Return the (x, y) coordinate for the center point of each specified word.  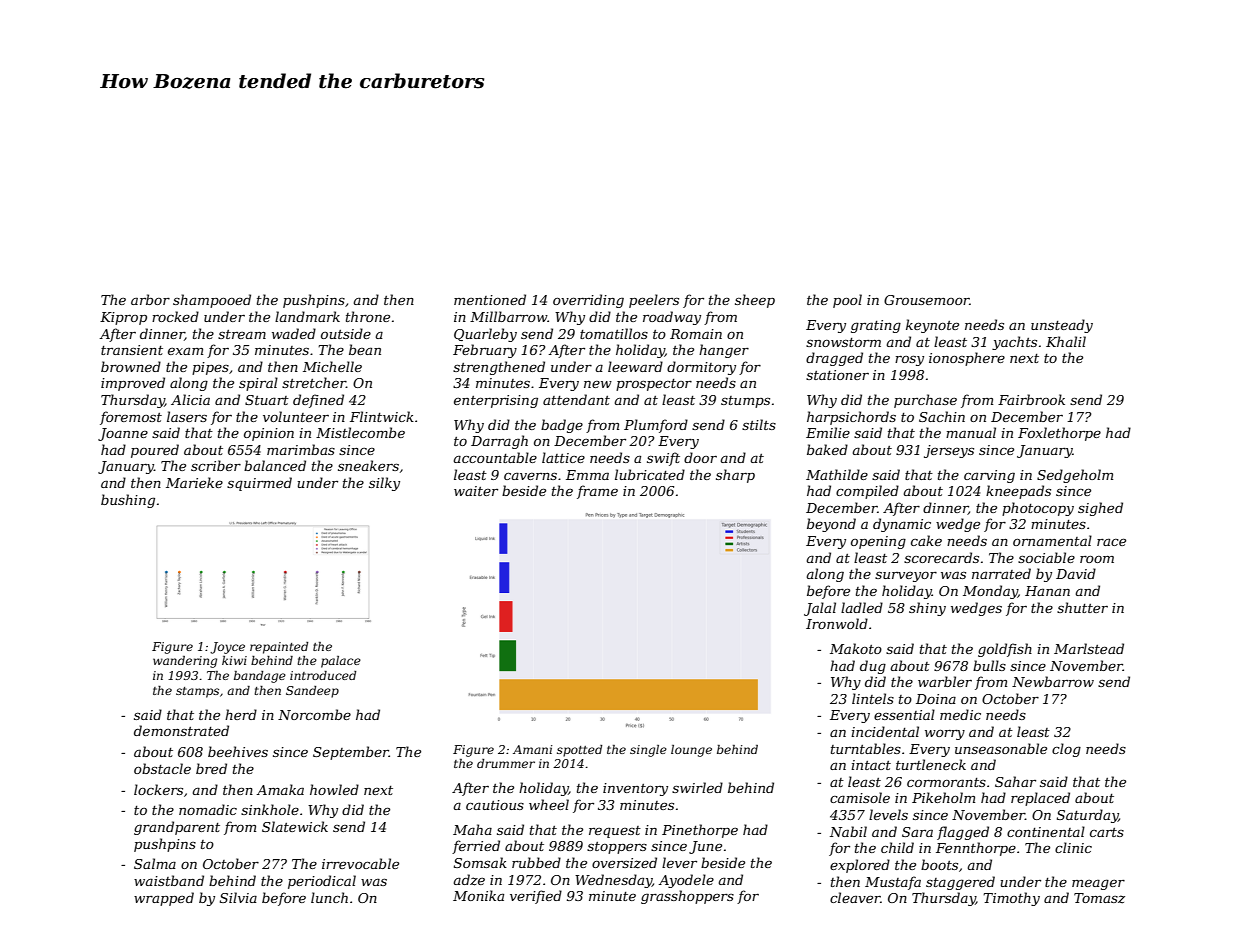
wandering (185, 662)
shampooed (212, 301)
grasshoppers (687, 897)
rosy (909, 361)
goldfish (1005, 650)
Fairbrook (1031, 399)
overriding (588, 301)
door (700, 457)
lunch (329, 897)
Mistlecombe (360, 432)
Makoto (856, 648)
